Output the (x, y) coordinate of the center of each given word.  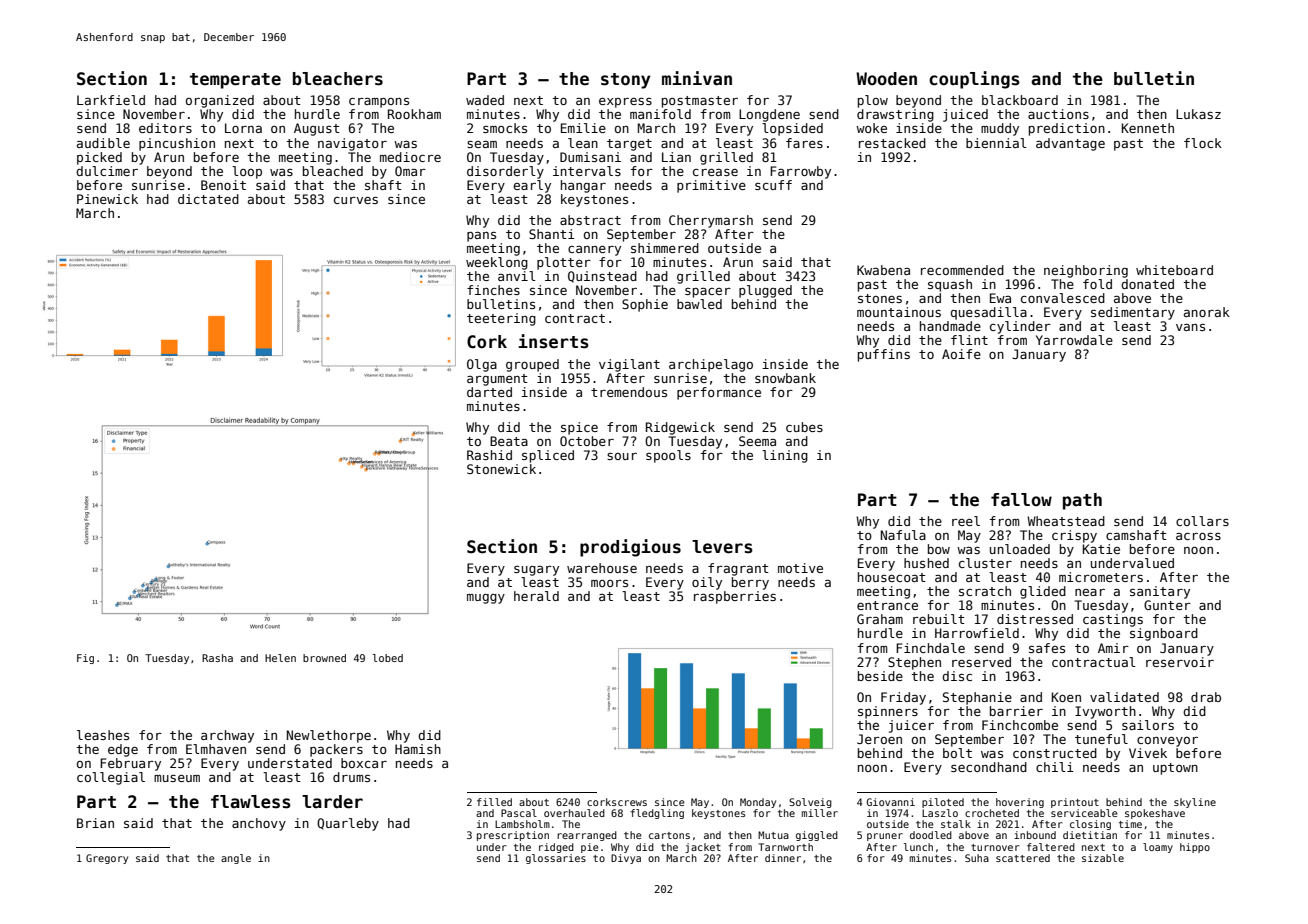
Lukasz (1198, 114)
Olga (482, 365)
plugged (765, 291)
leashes (103, 735)
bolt (957, 753)
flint (969, 340)
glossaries (556, 859)
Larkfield (111, 100)
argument (497, 380)
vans (1190, 327)
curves (356, 200)
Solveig (810, 803)
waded (485, 100)
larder (332, 802)
